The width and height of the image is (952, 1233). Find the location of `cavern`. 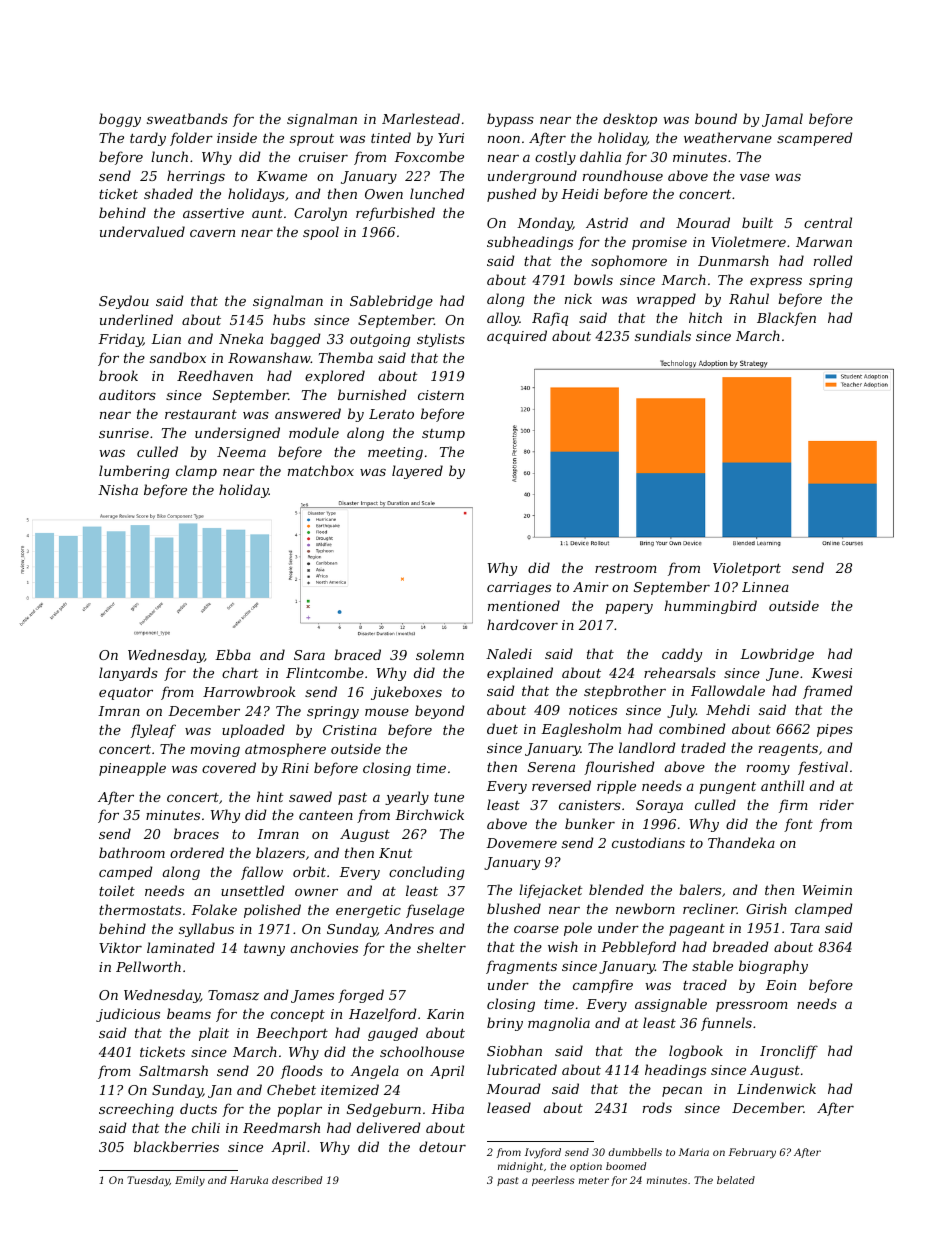

cavern is located at coordinates (212, 233).
